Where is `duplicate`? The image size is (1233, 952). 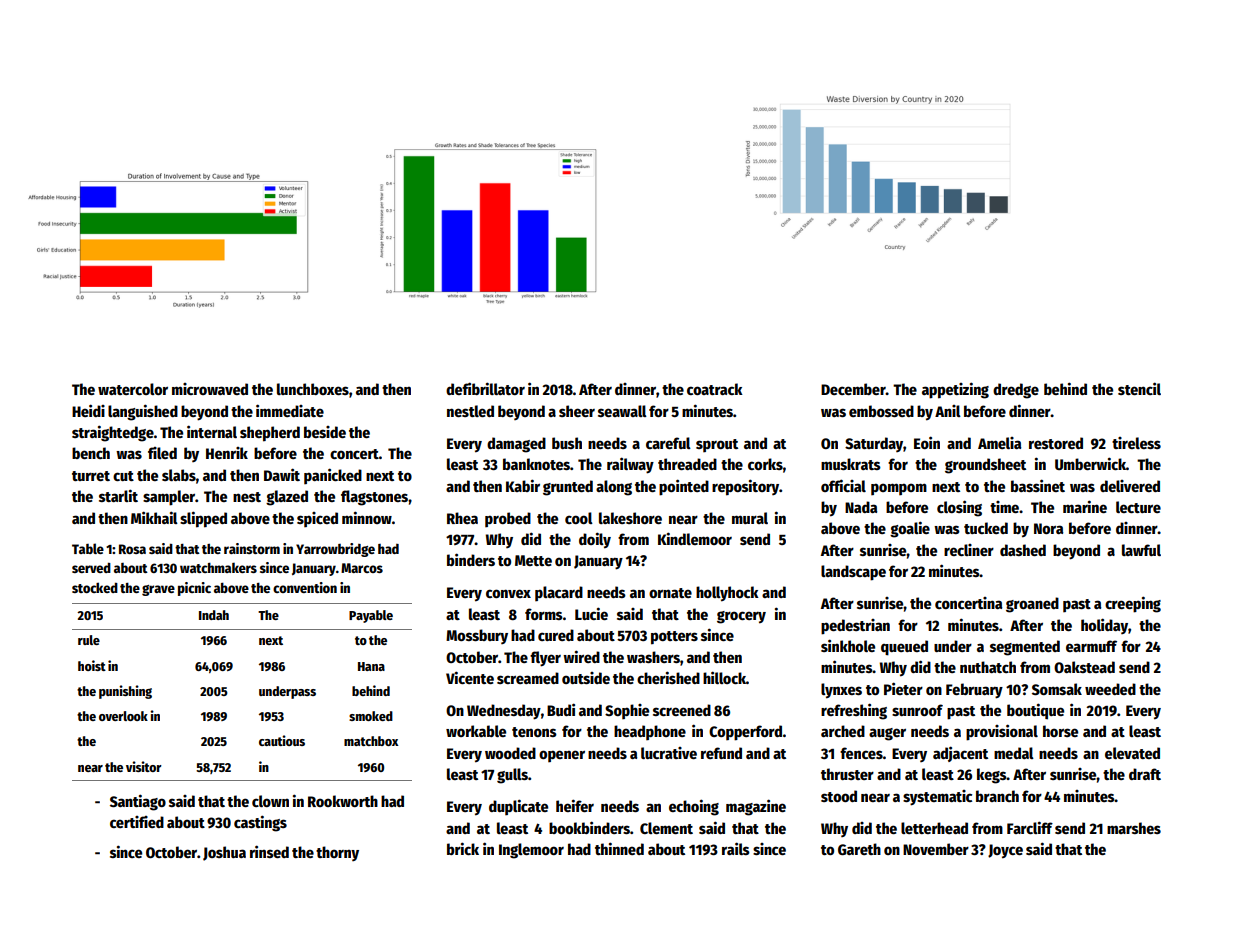 duplicate is located at coordinates (518, 807).
